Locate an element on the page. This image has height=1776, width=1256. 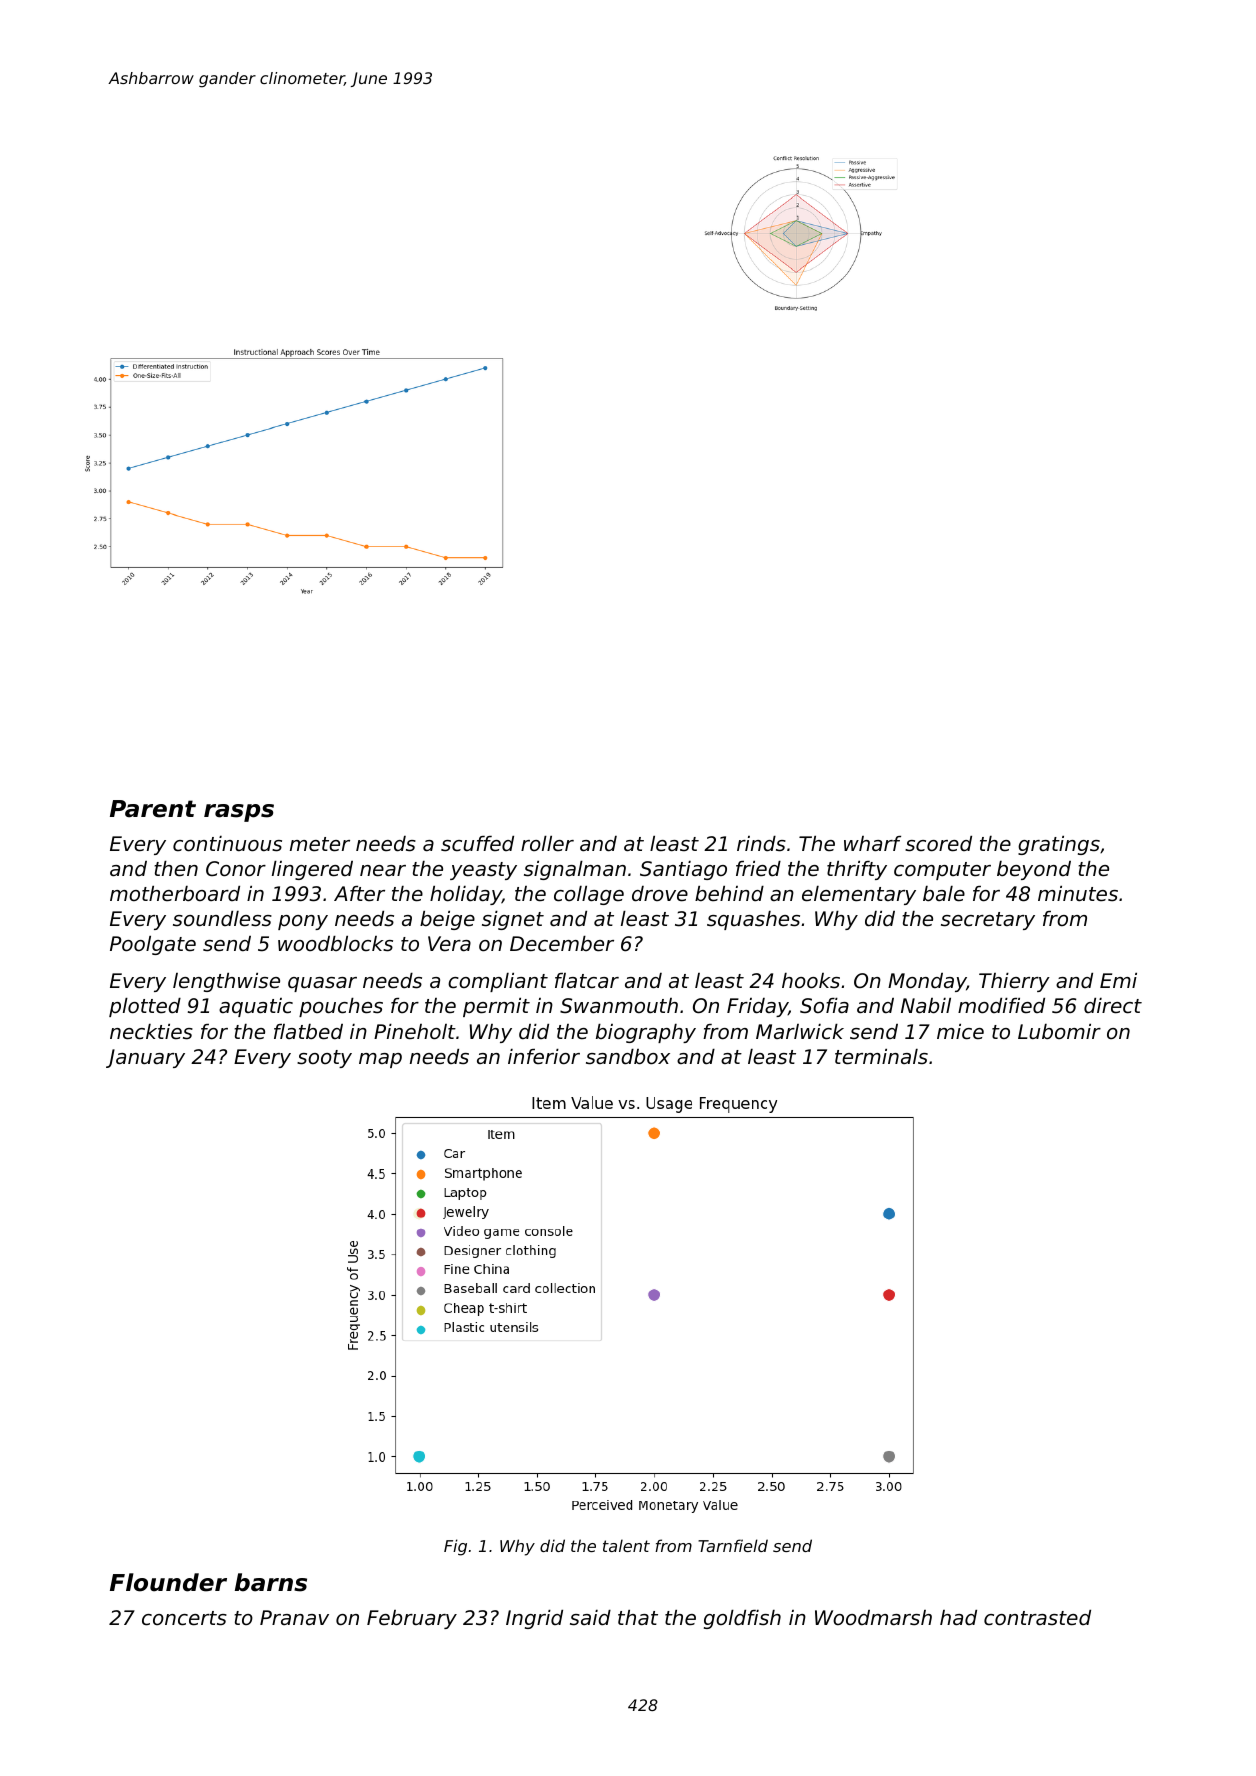
barns is located at coordinates (271, 1582).
